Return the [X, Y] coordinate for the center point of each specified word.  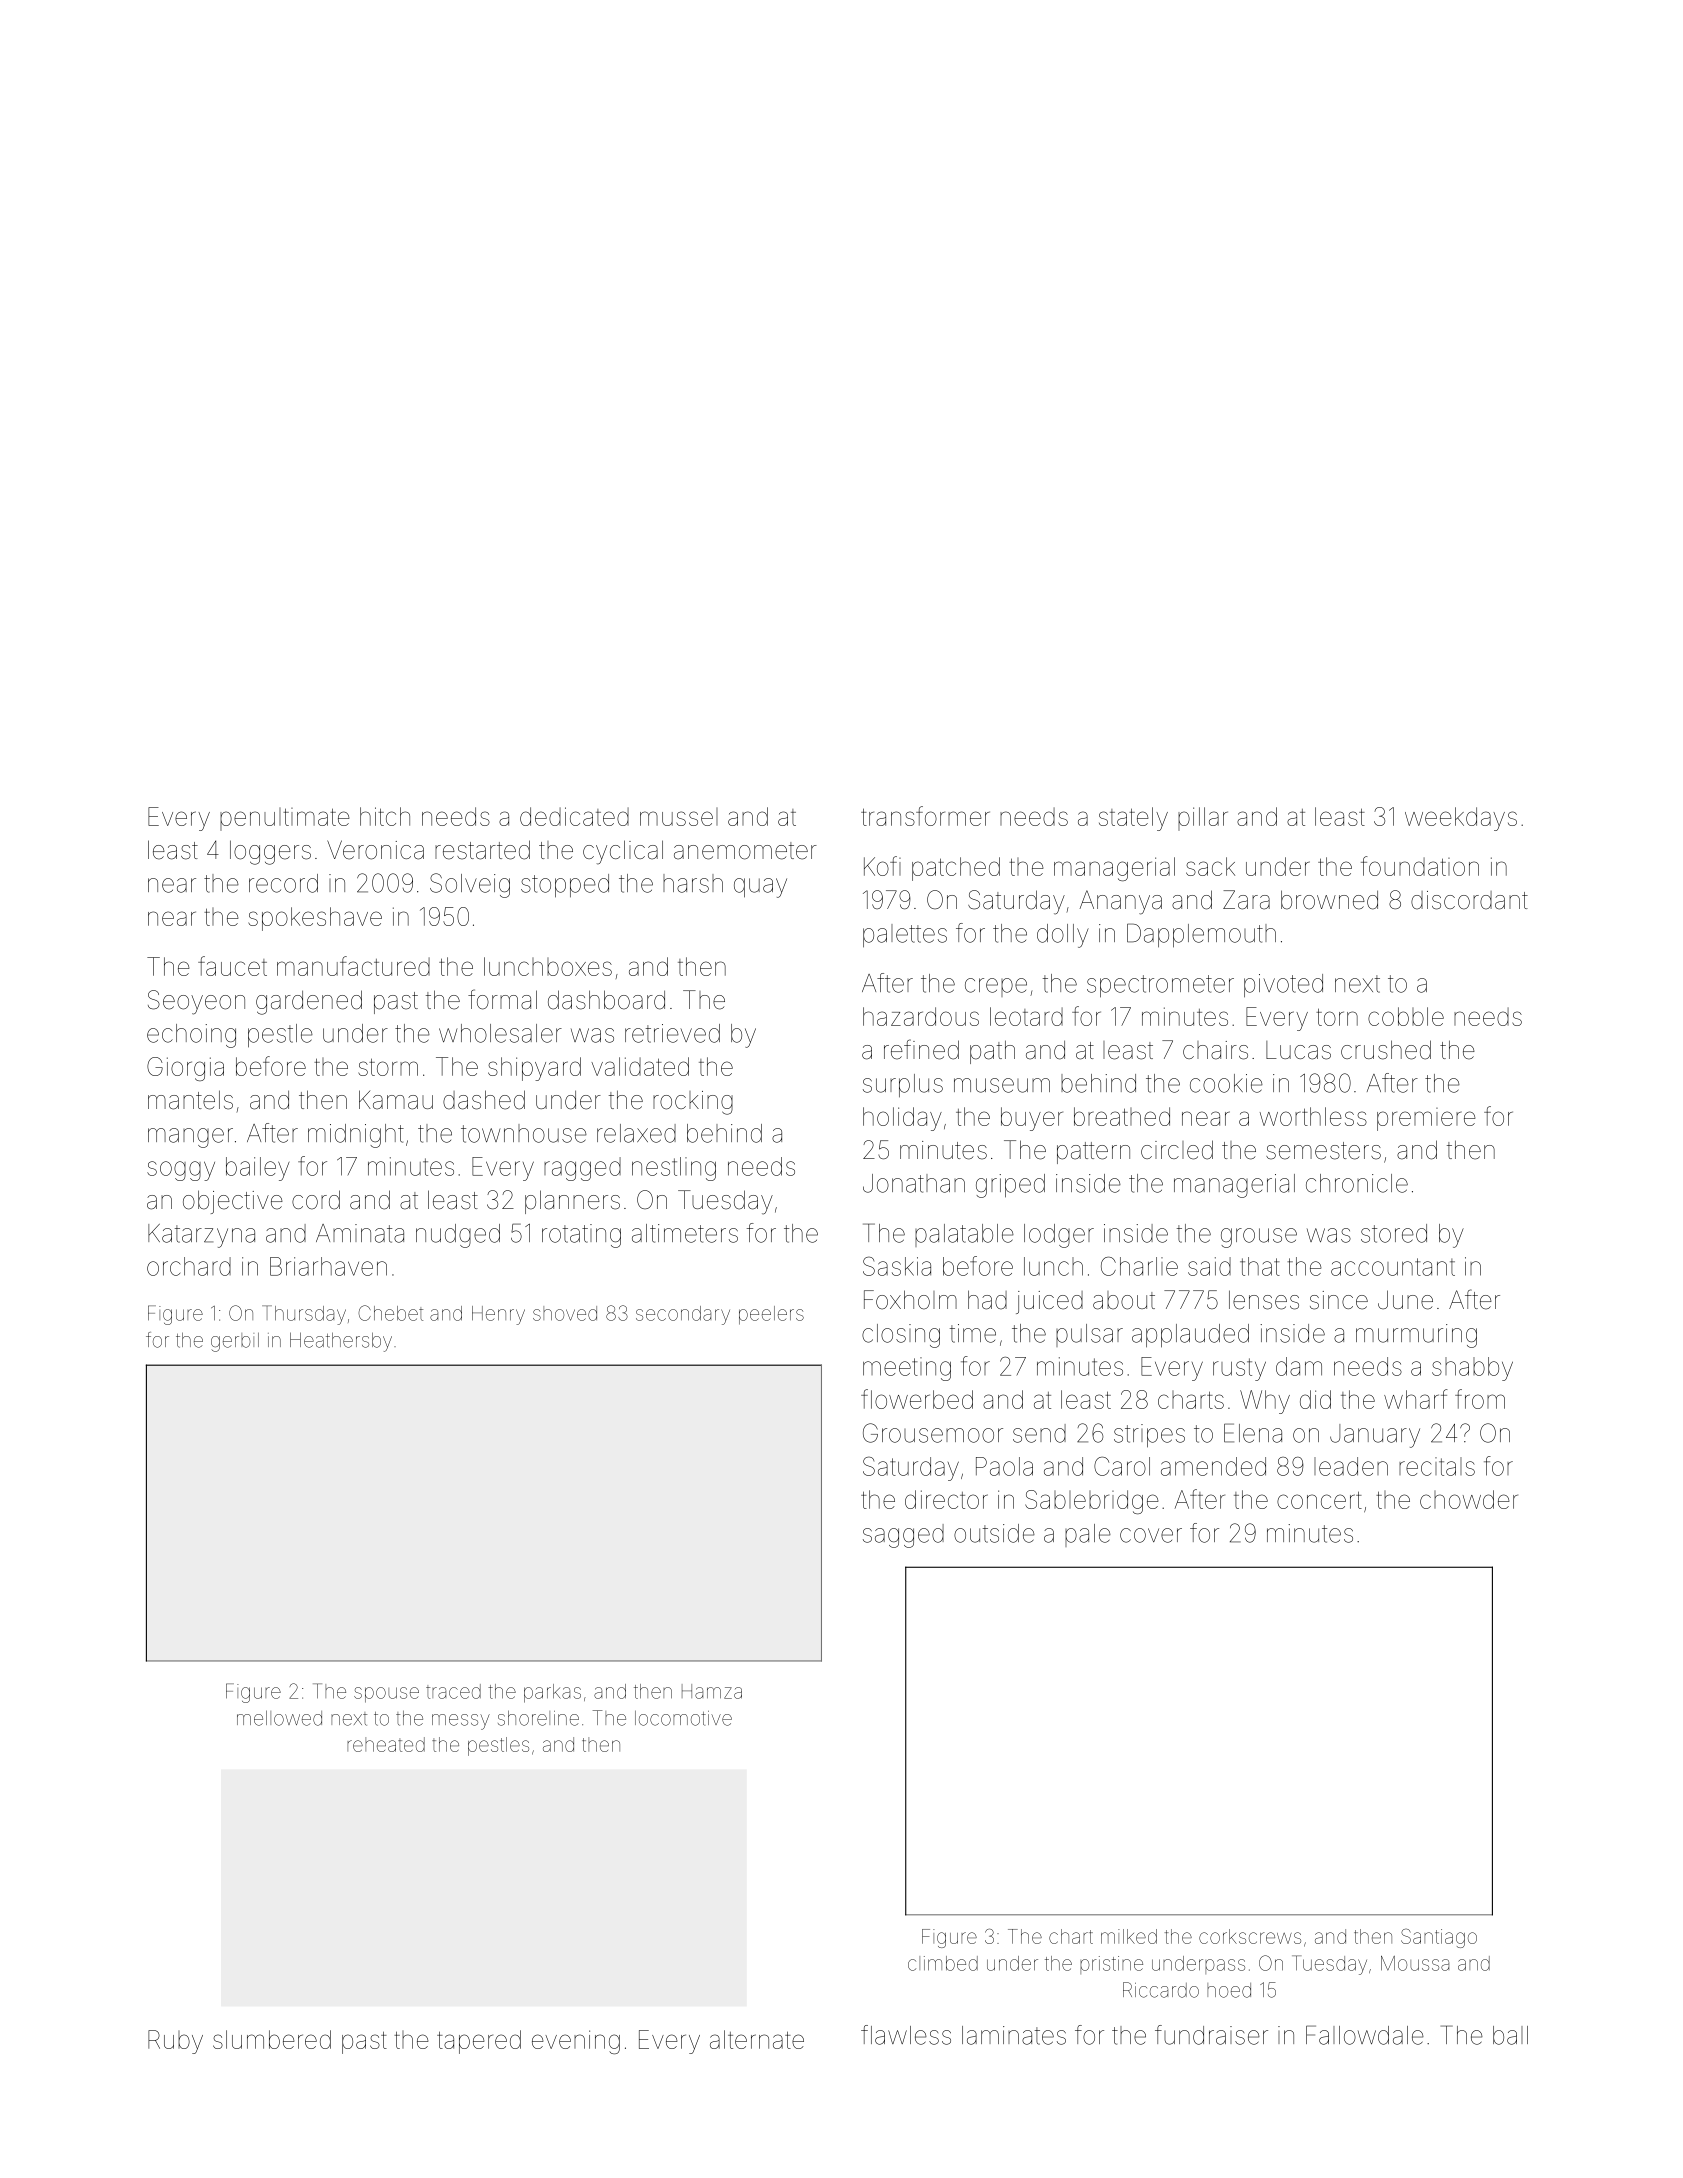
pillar [1203, 819]
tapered [479, 2042]
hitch [385, 816]
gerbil [235, 1342]
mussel [679, 817]
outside [994, 1533]
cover [1151, 1535]
